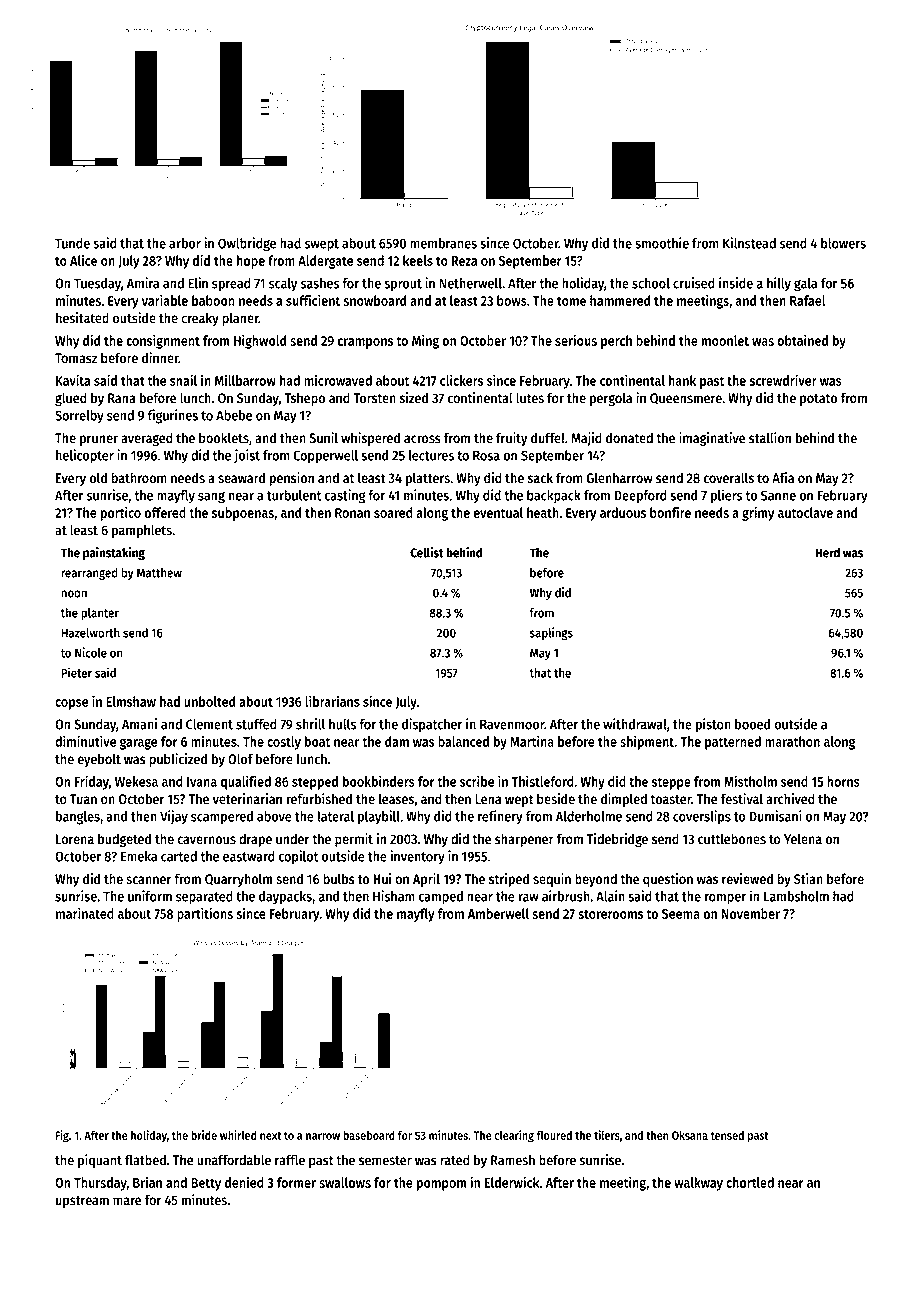 The width and height of the screenshot is (924, 1314). Describe the element at coordinates (843, 243) in the screenshot. I see `blowers` at that location.
